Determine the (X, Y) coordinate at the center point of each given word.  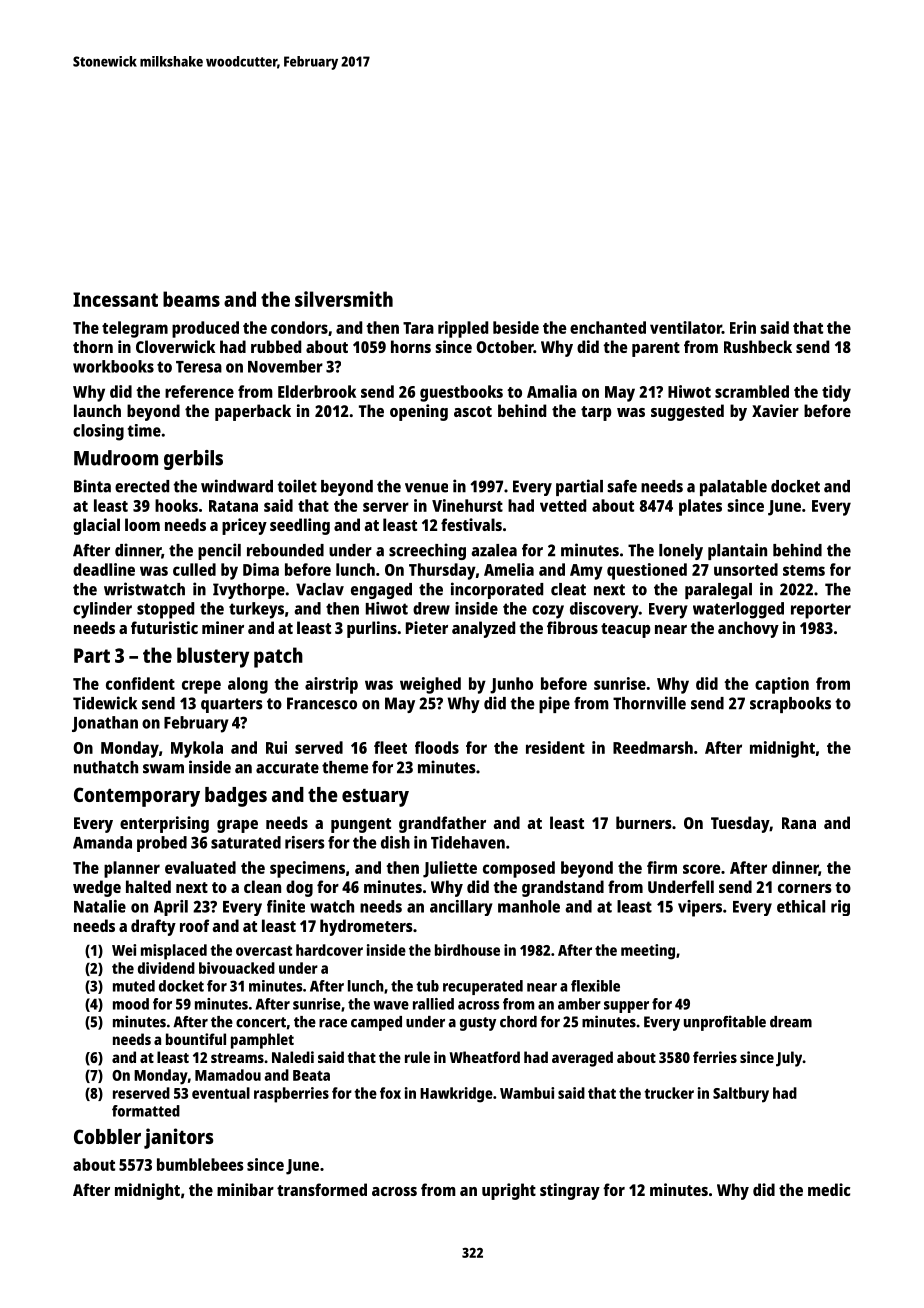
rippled (463, 329)
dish (395, 842)
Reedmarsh (653, 747)
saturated (246, 842)
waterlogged (738, 610)
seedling (300, 526)
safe (622, 486)
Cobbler (107, 1136)
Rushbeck (758, 346)
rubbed (276, 346)
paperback (253, 412)
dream (791, 1022)
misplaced (174, 952)
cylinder (102, 610)
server (386, 507)
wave (391, 1005)
